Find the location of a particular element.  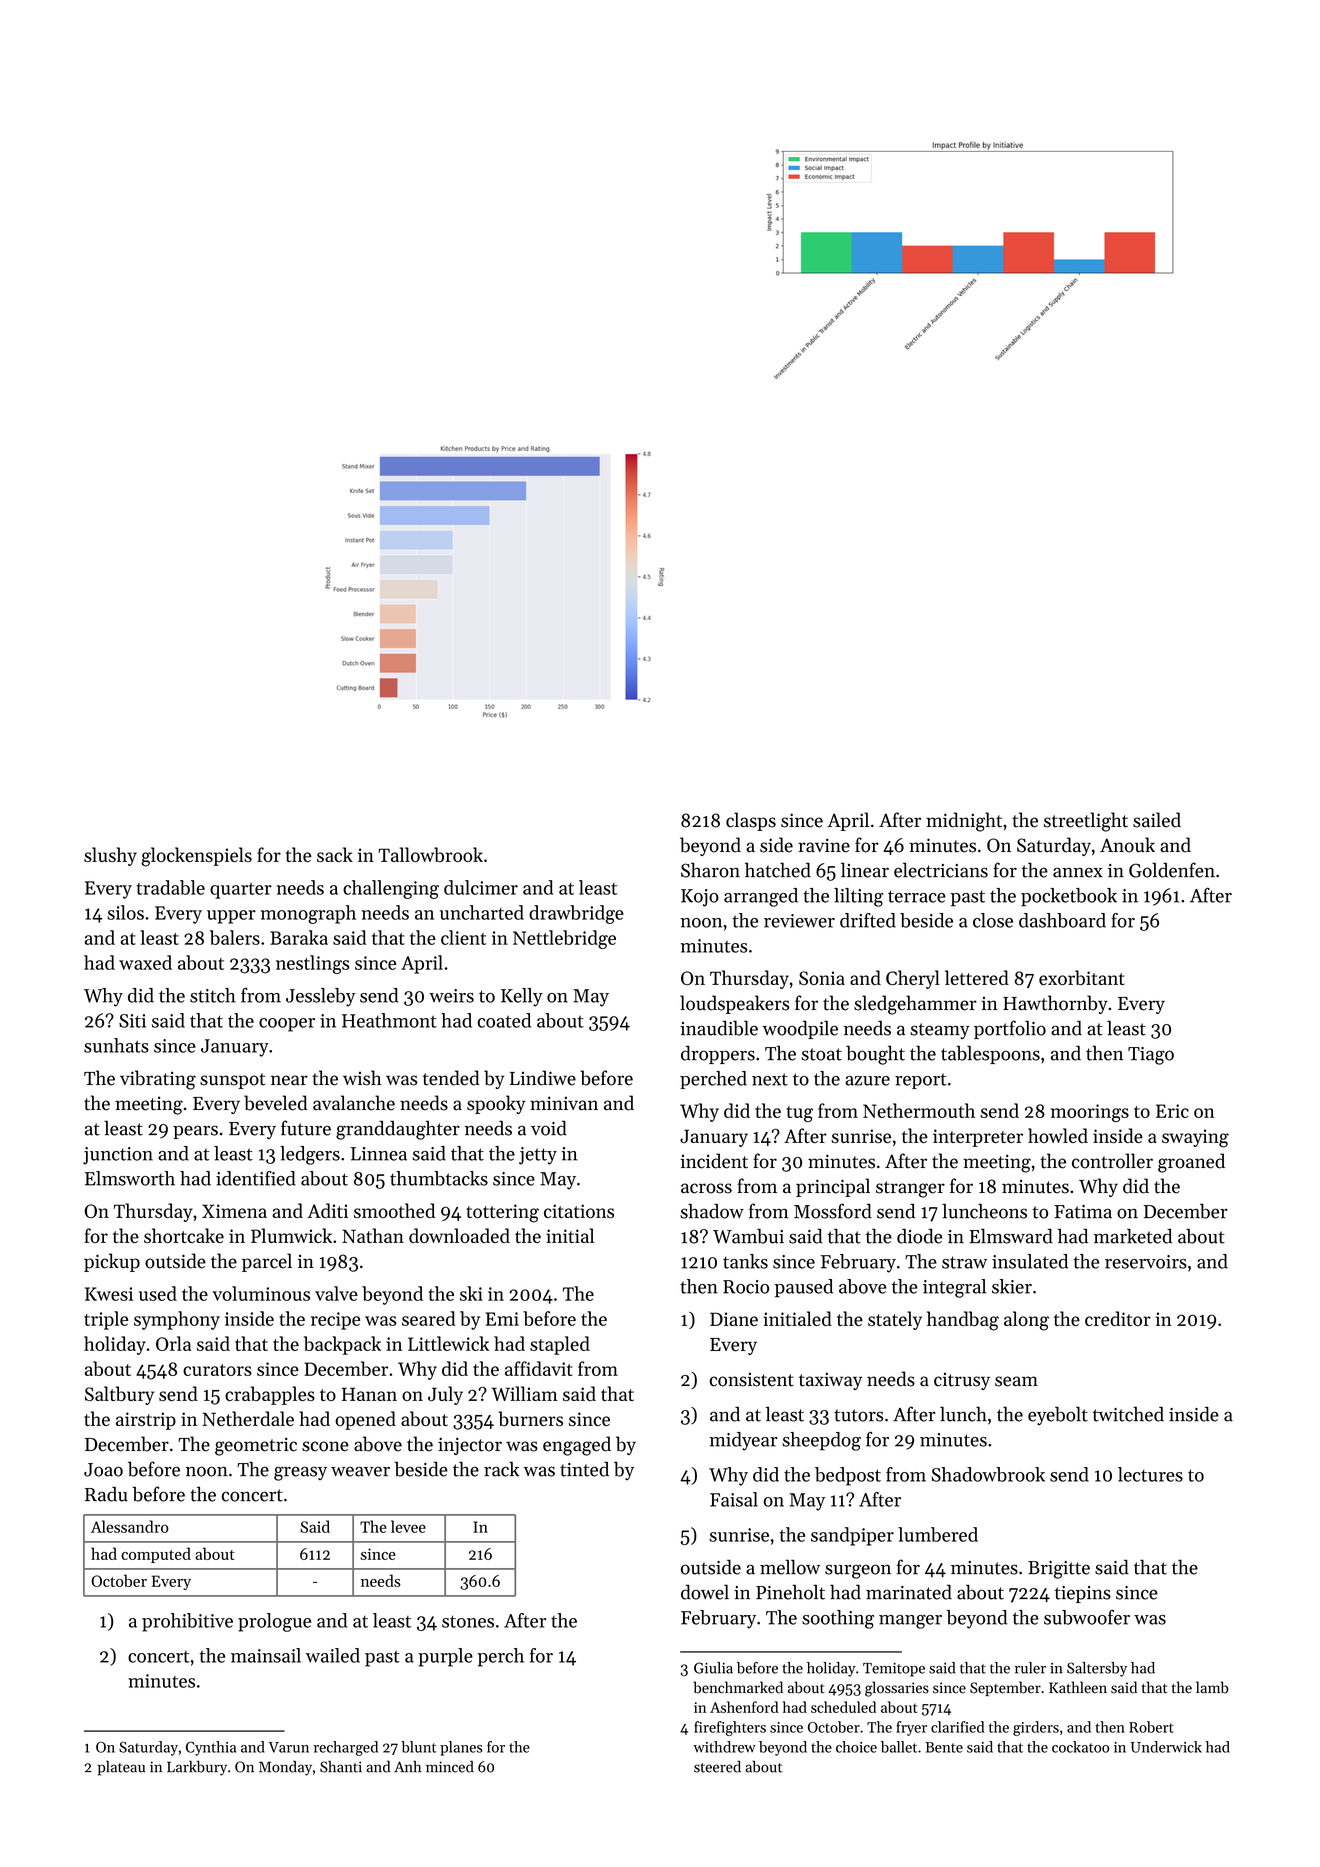

diode is located at coordinates (919, 1236).
